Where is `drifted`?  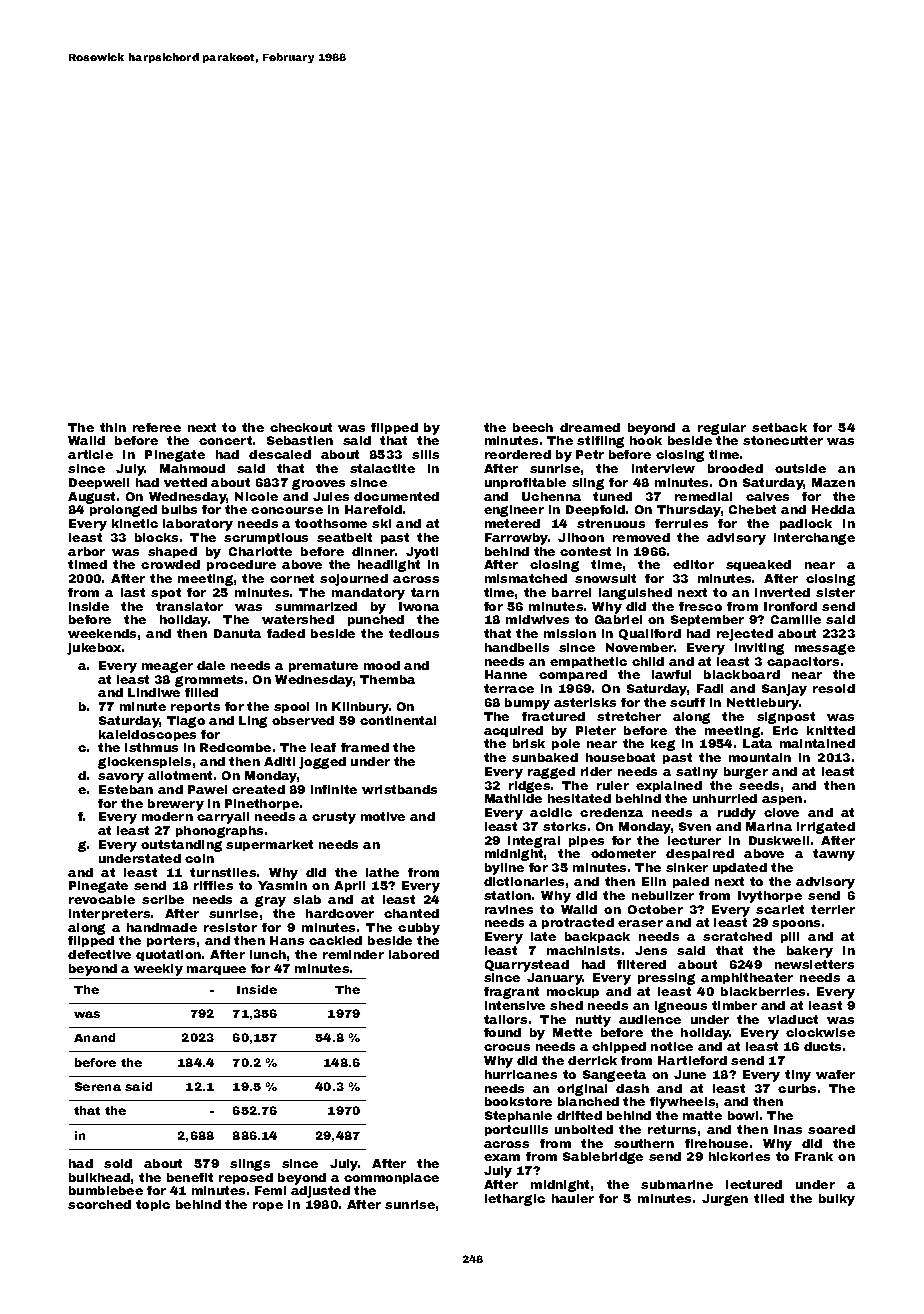
drifted is located at coordinates (579, 1115).
